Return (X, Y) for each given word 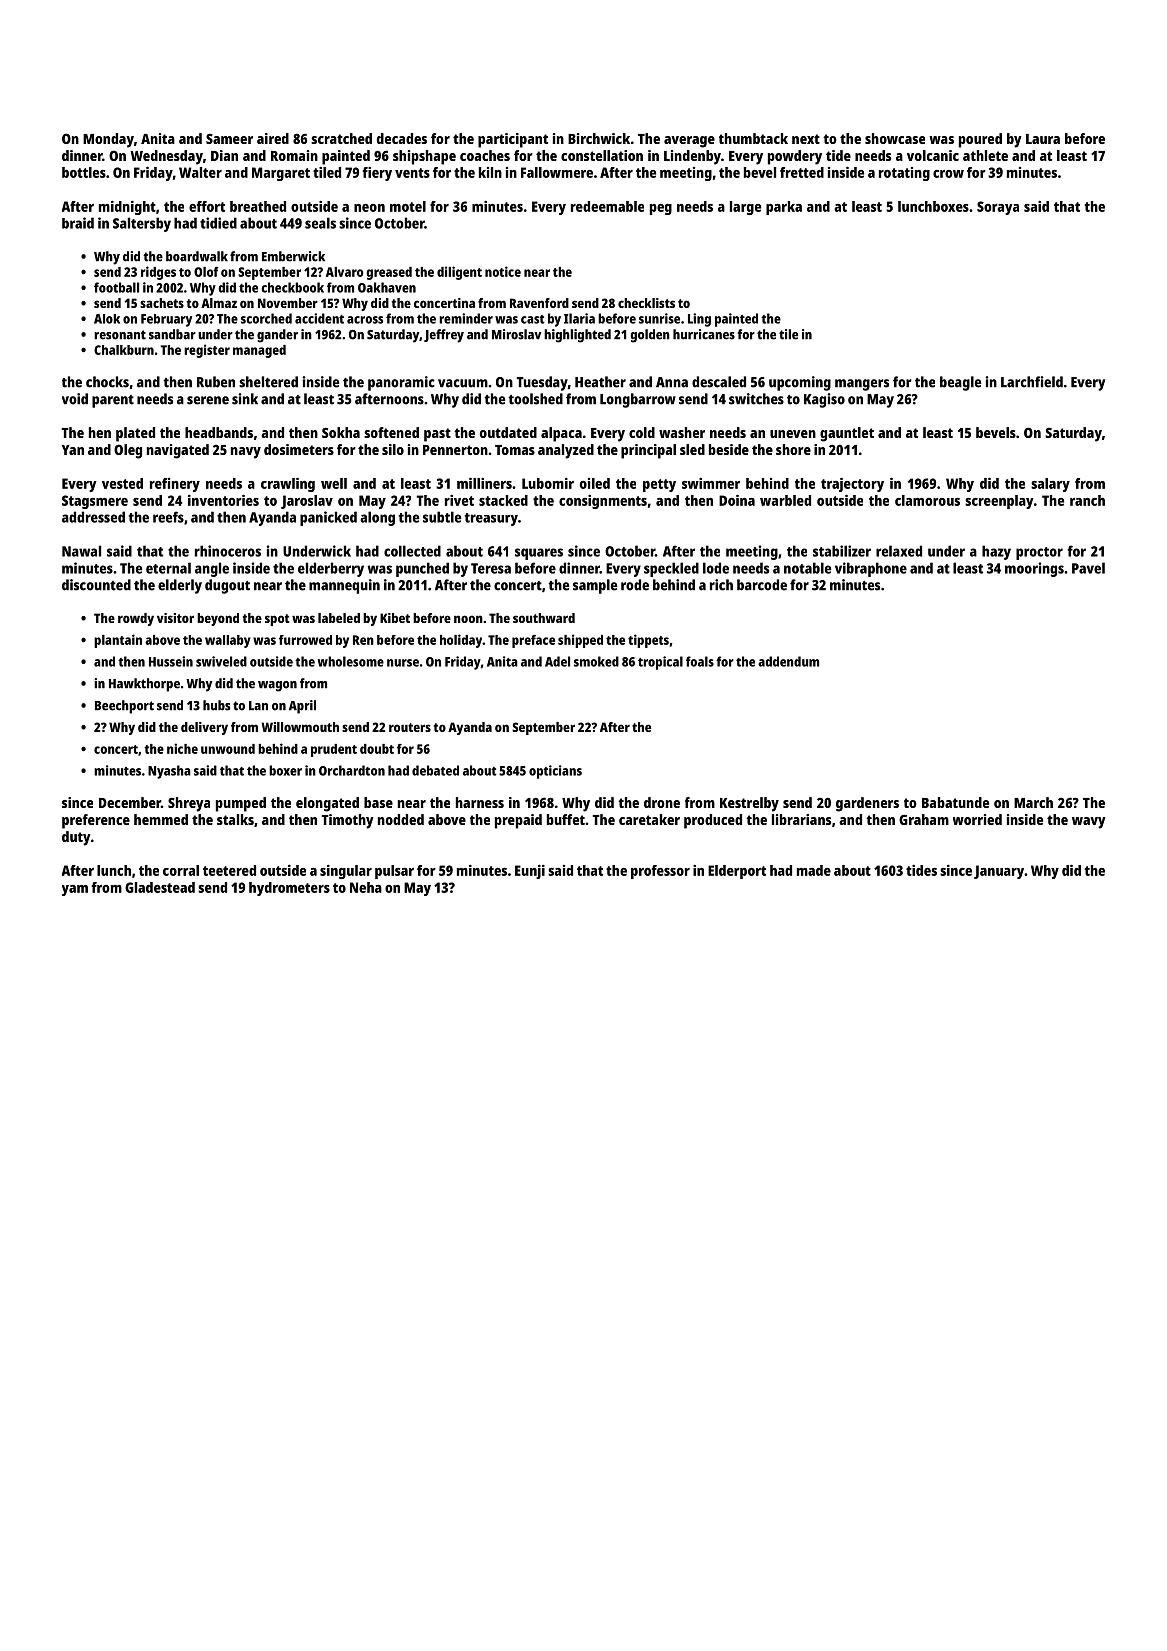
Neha (366, 887)
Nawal (81, 551)
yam (75, 890)
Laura (1043, 139)
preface (533, 641)
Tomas (515, 450)
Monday (108, 140)
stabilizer (842, 551)
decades (402, 138)
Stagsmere (95, 502)
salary (1050, 485)
